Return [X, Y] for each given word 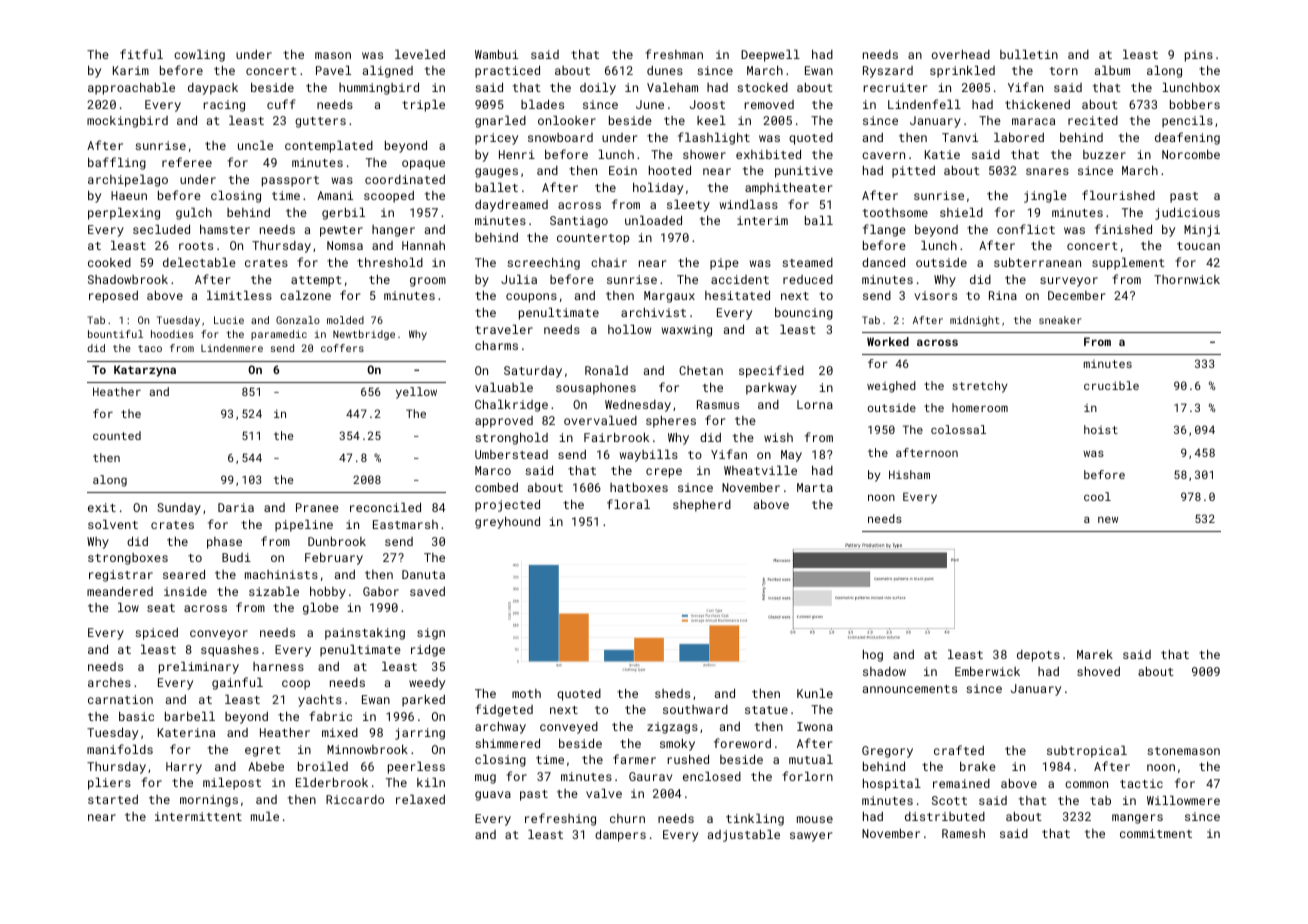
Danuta [423, 574]
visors [935, 295]
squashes [230, 650]
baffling [117, 163]
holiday [658, 188]
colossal [958, 429]
